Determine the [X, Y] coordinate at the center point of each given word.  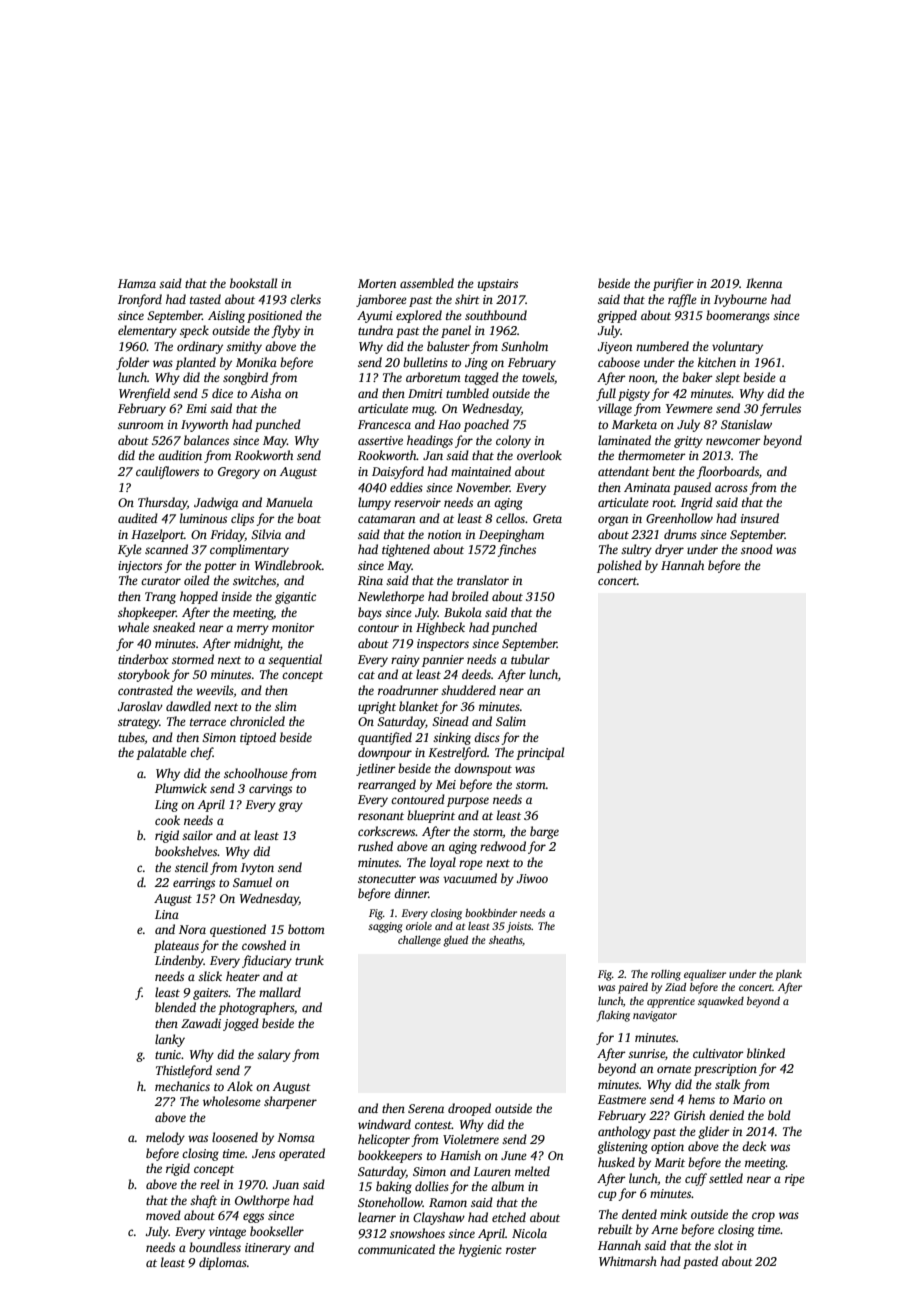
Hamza [137, 283]
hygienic [480, 1250]
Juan [286, 1184]
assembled [427, 283]
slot [724, 1245]
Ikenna [764, 283]
